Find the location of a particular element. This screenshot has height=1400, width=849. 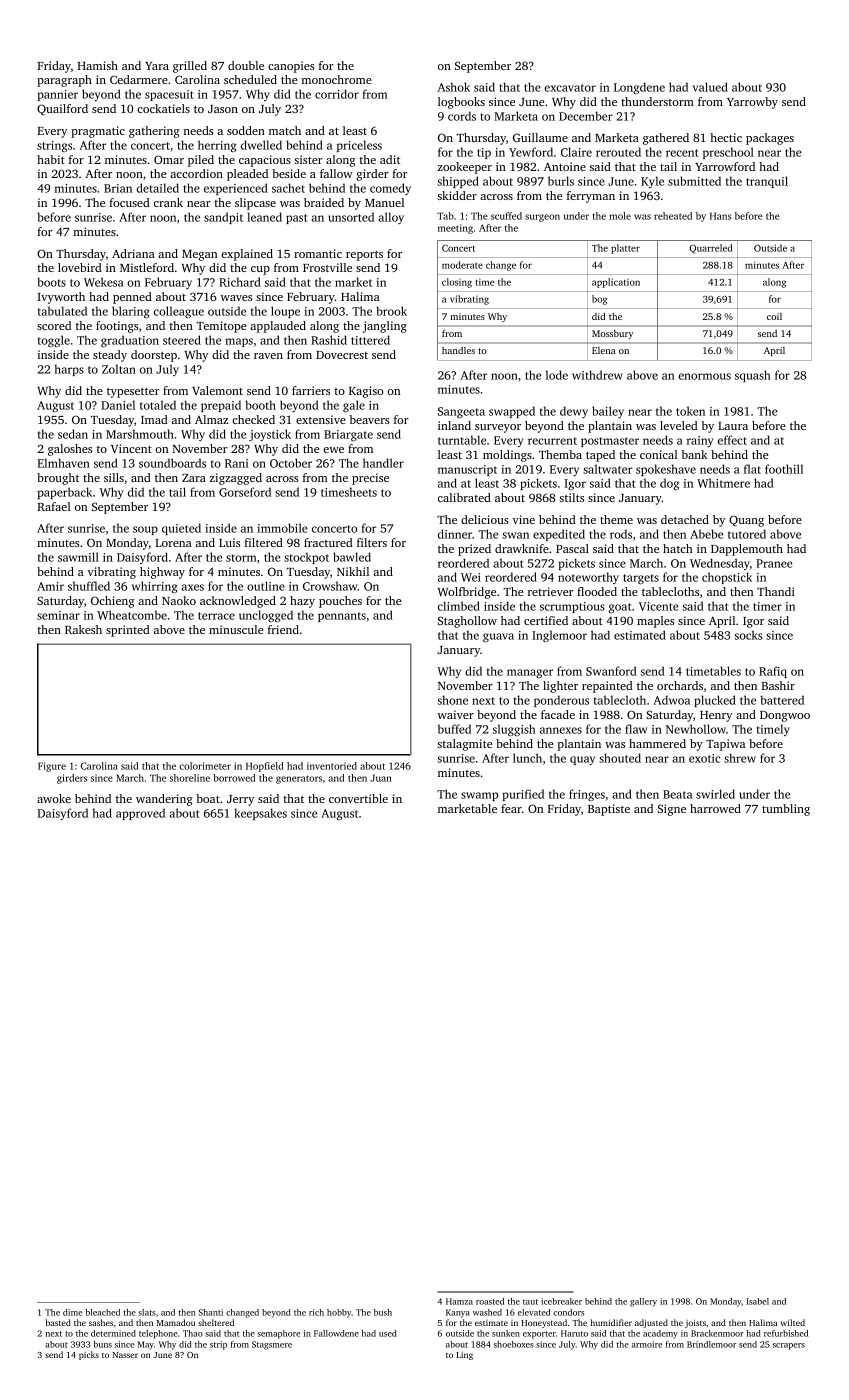

slipcase is located at coordinates (255, 204).
